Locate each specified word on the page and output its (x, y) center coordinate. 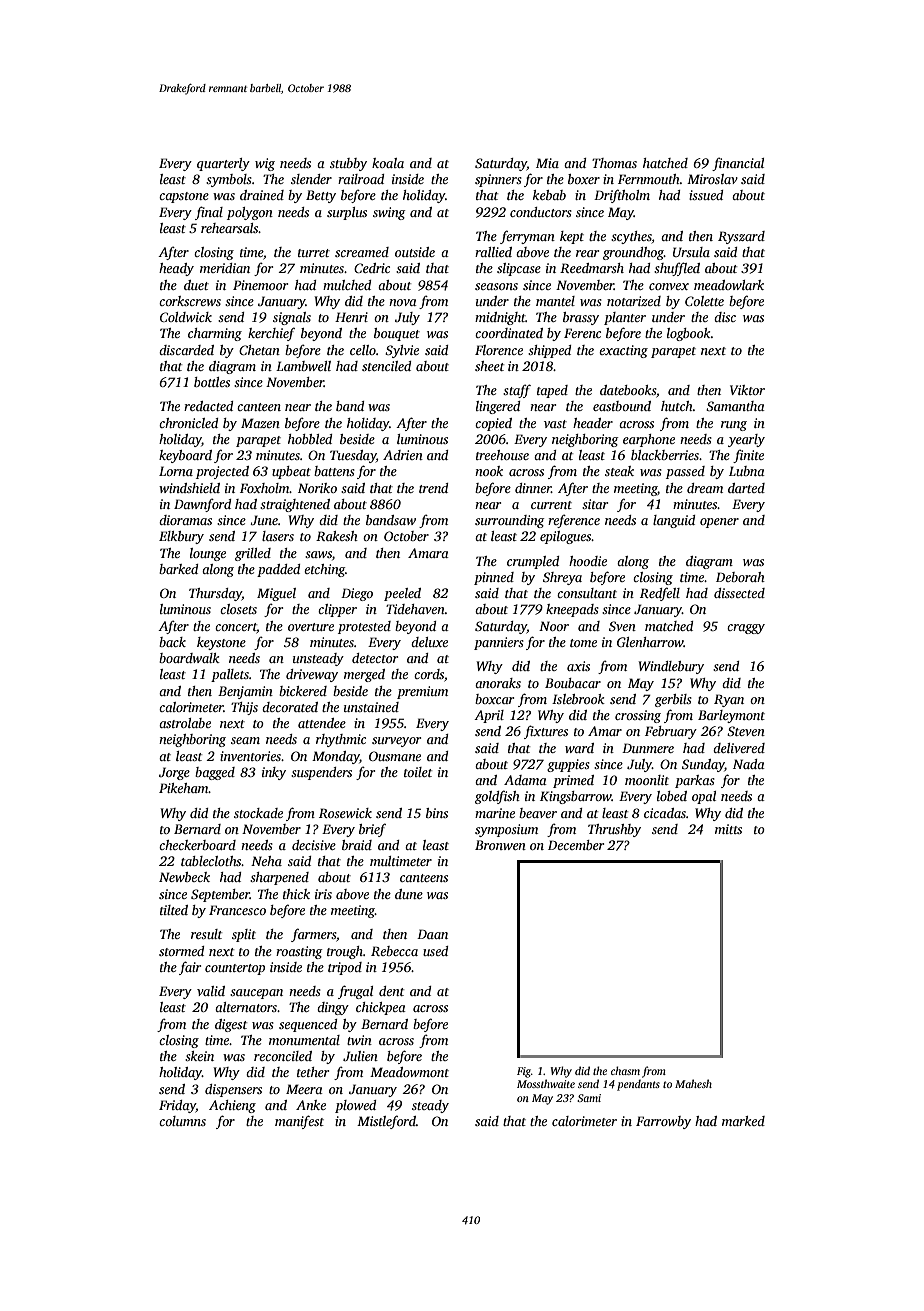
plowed (356, 1106)
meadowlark (729, 285)
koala (388, 163)
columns (182, 1121)
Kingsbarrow (576, 797)
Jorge (174, 773)
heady (176, 269)
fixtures (546, 732)
